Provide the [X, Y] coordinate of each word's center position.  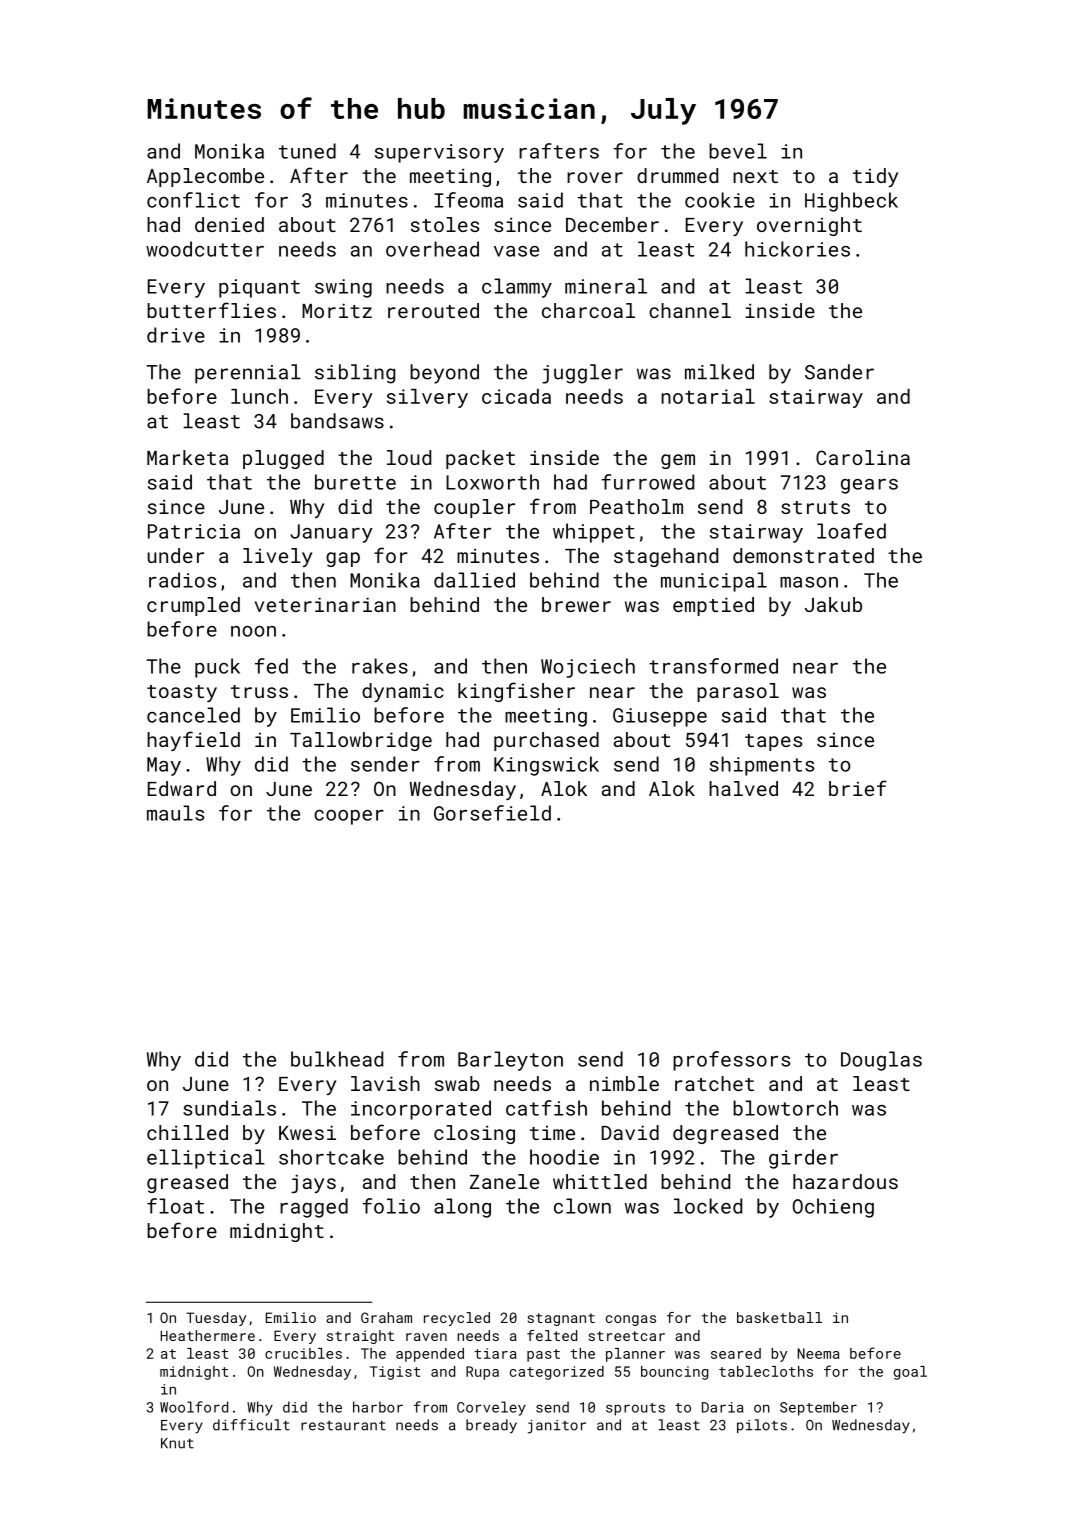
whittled [600, 1181]
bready [491, 1426]
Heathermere [208, 1335]
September [818, 1408]
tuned [307, 151]
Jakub [833, 604]
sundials [229, 1108]
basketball [779, 1317]
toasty [182, 693]
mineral [606, 286]
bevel [738, 151]
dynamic [403, 692]
